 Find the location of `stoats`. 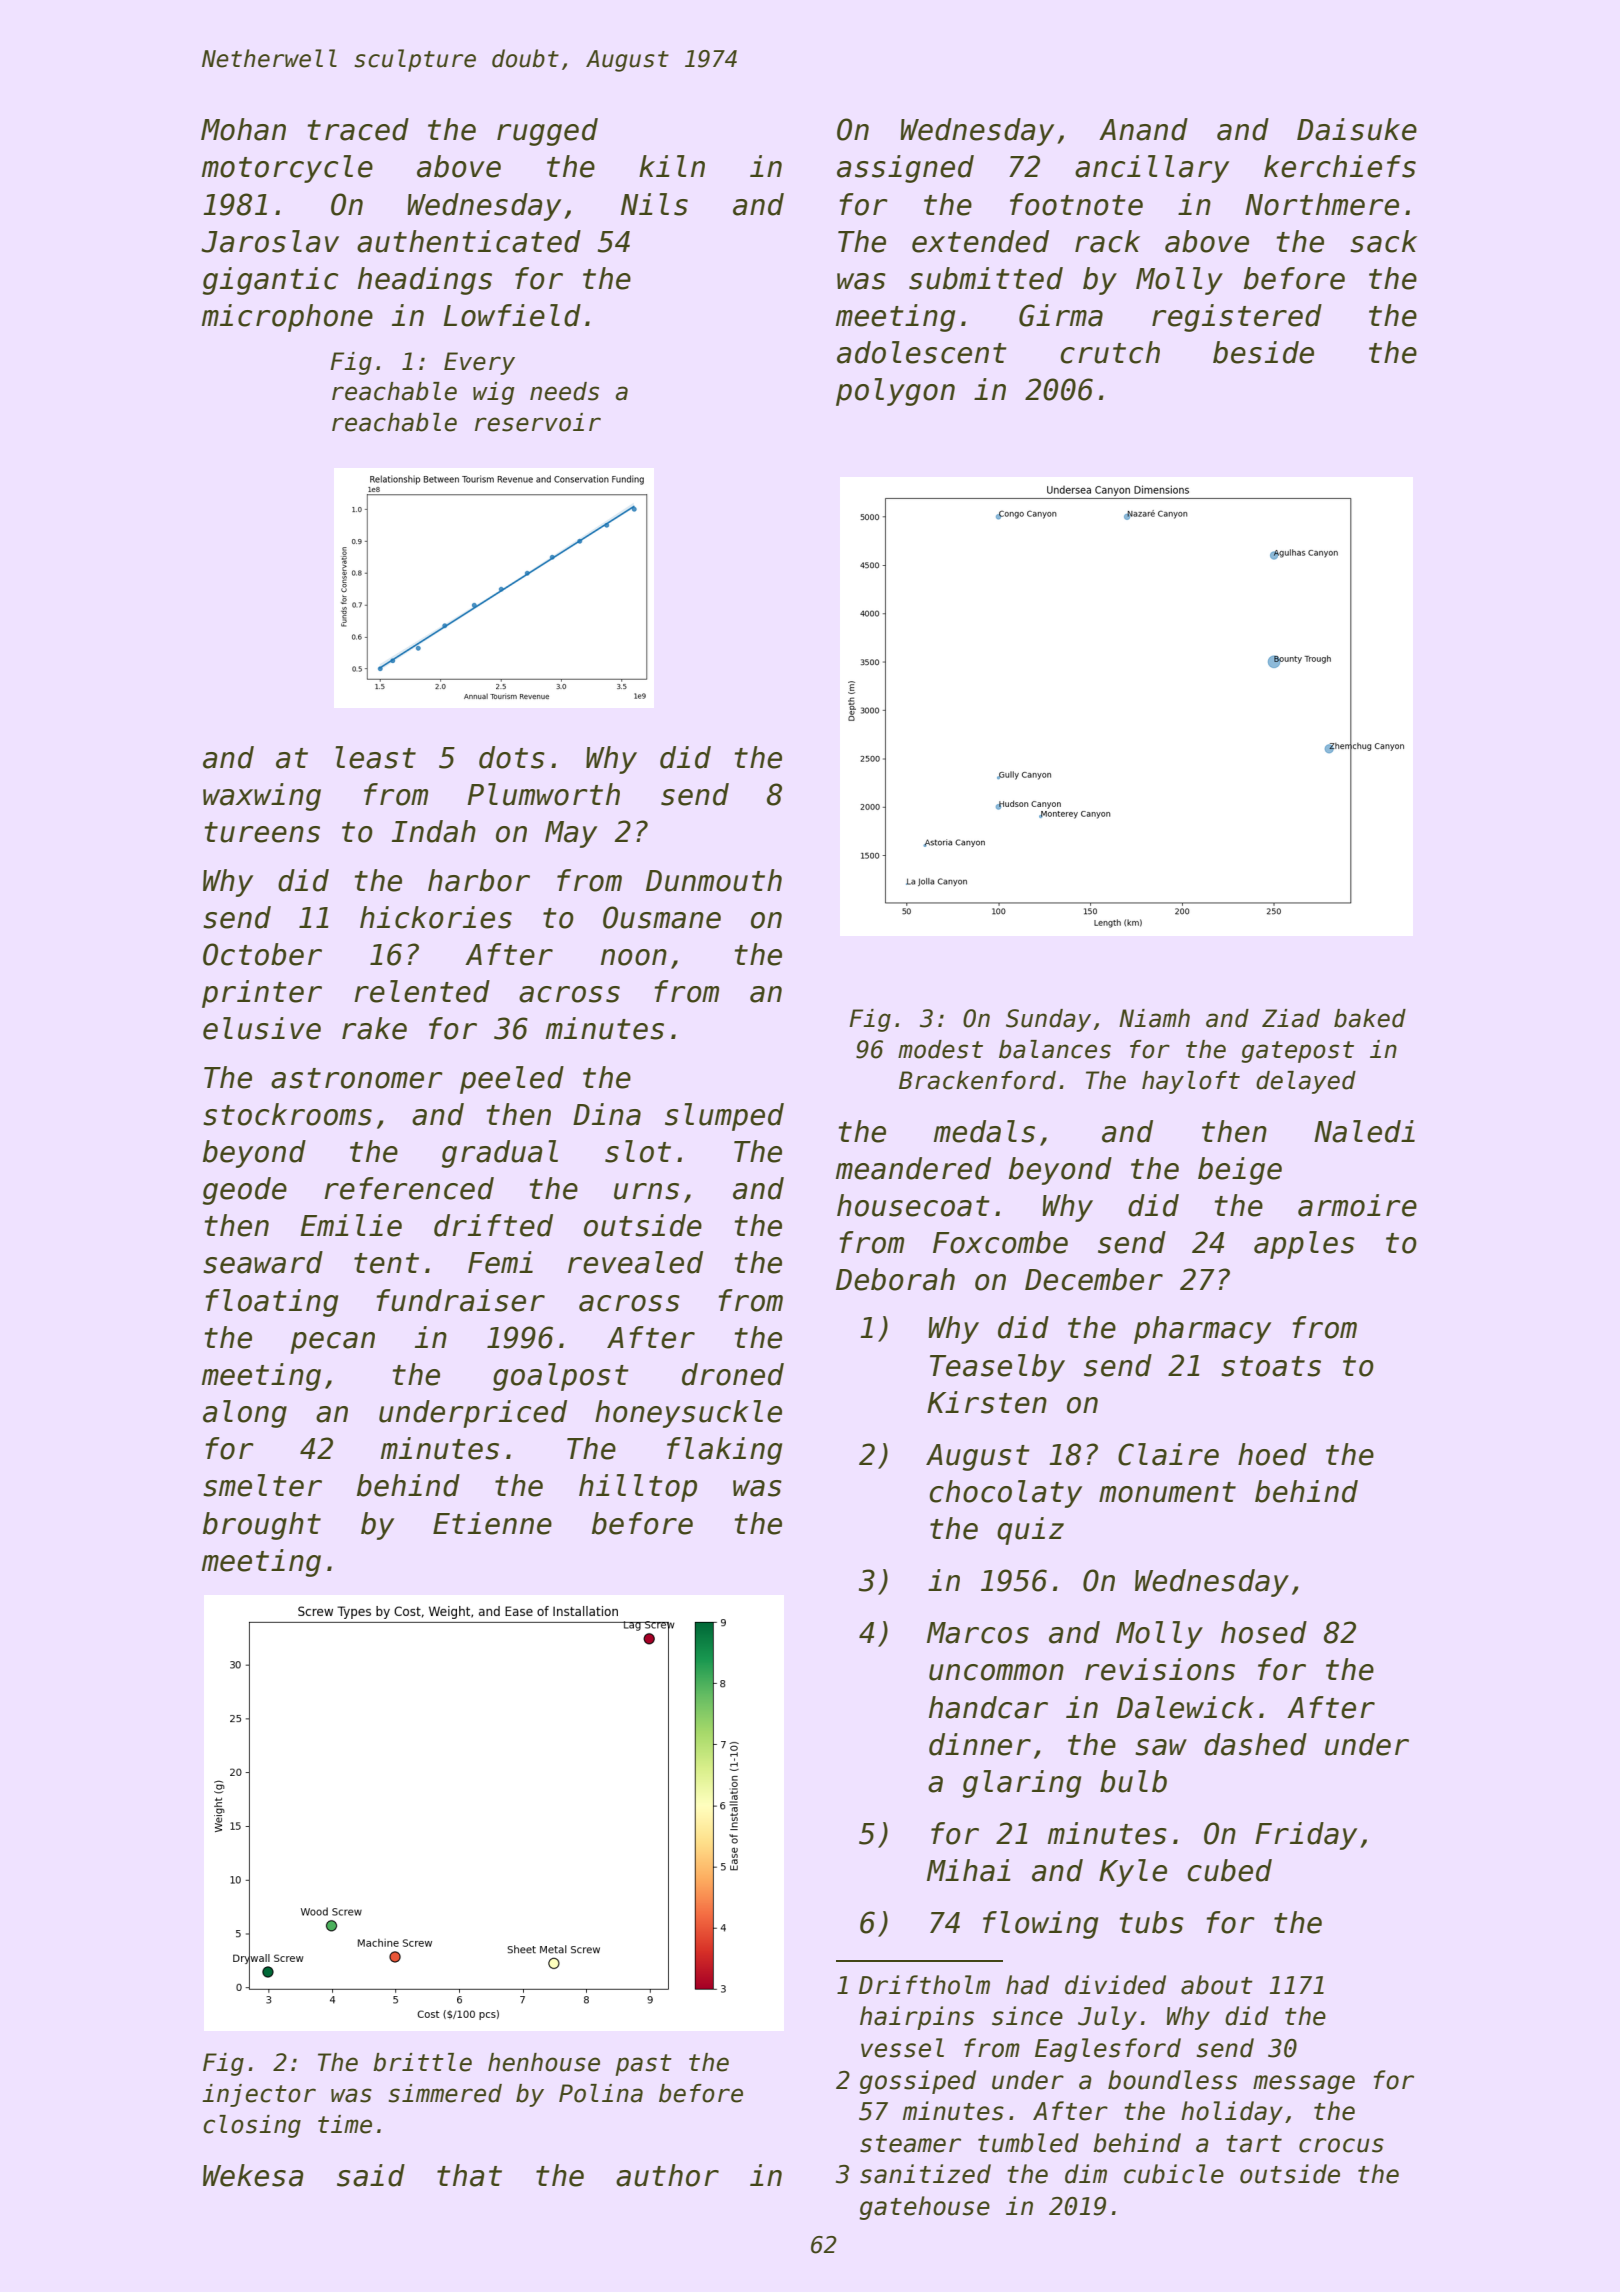

stoats is located at coordinates (1271, 1366).
